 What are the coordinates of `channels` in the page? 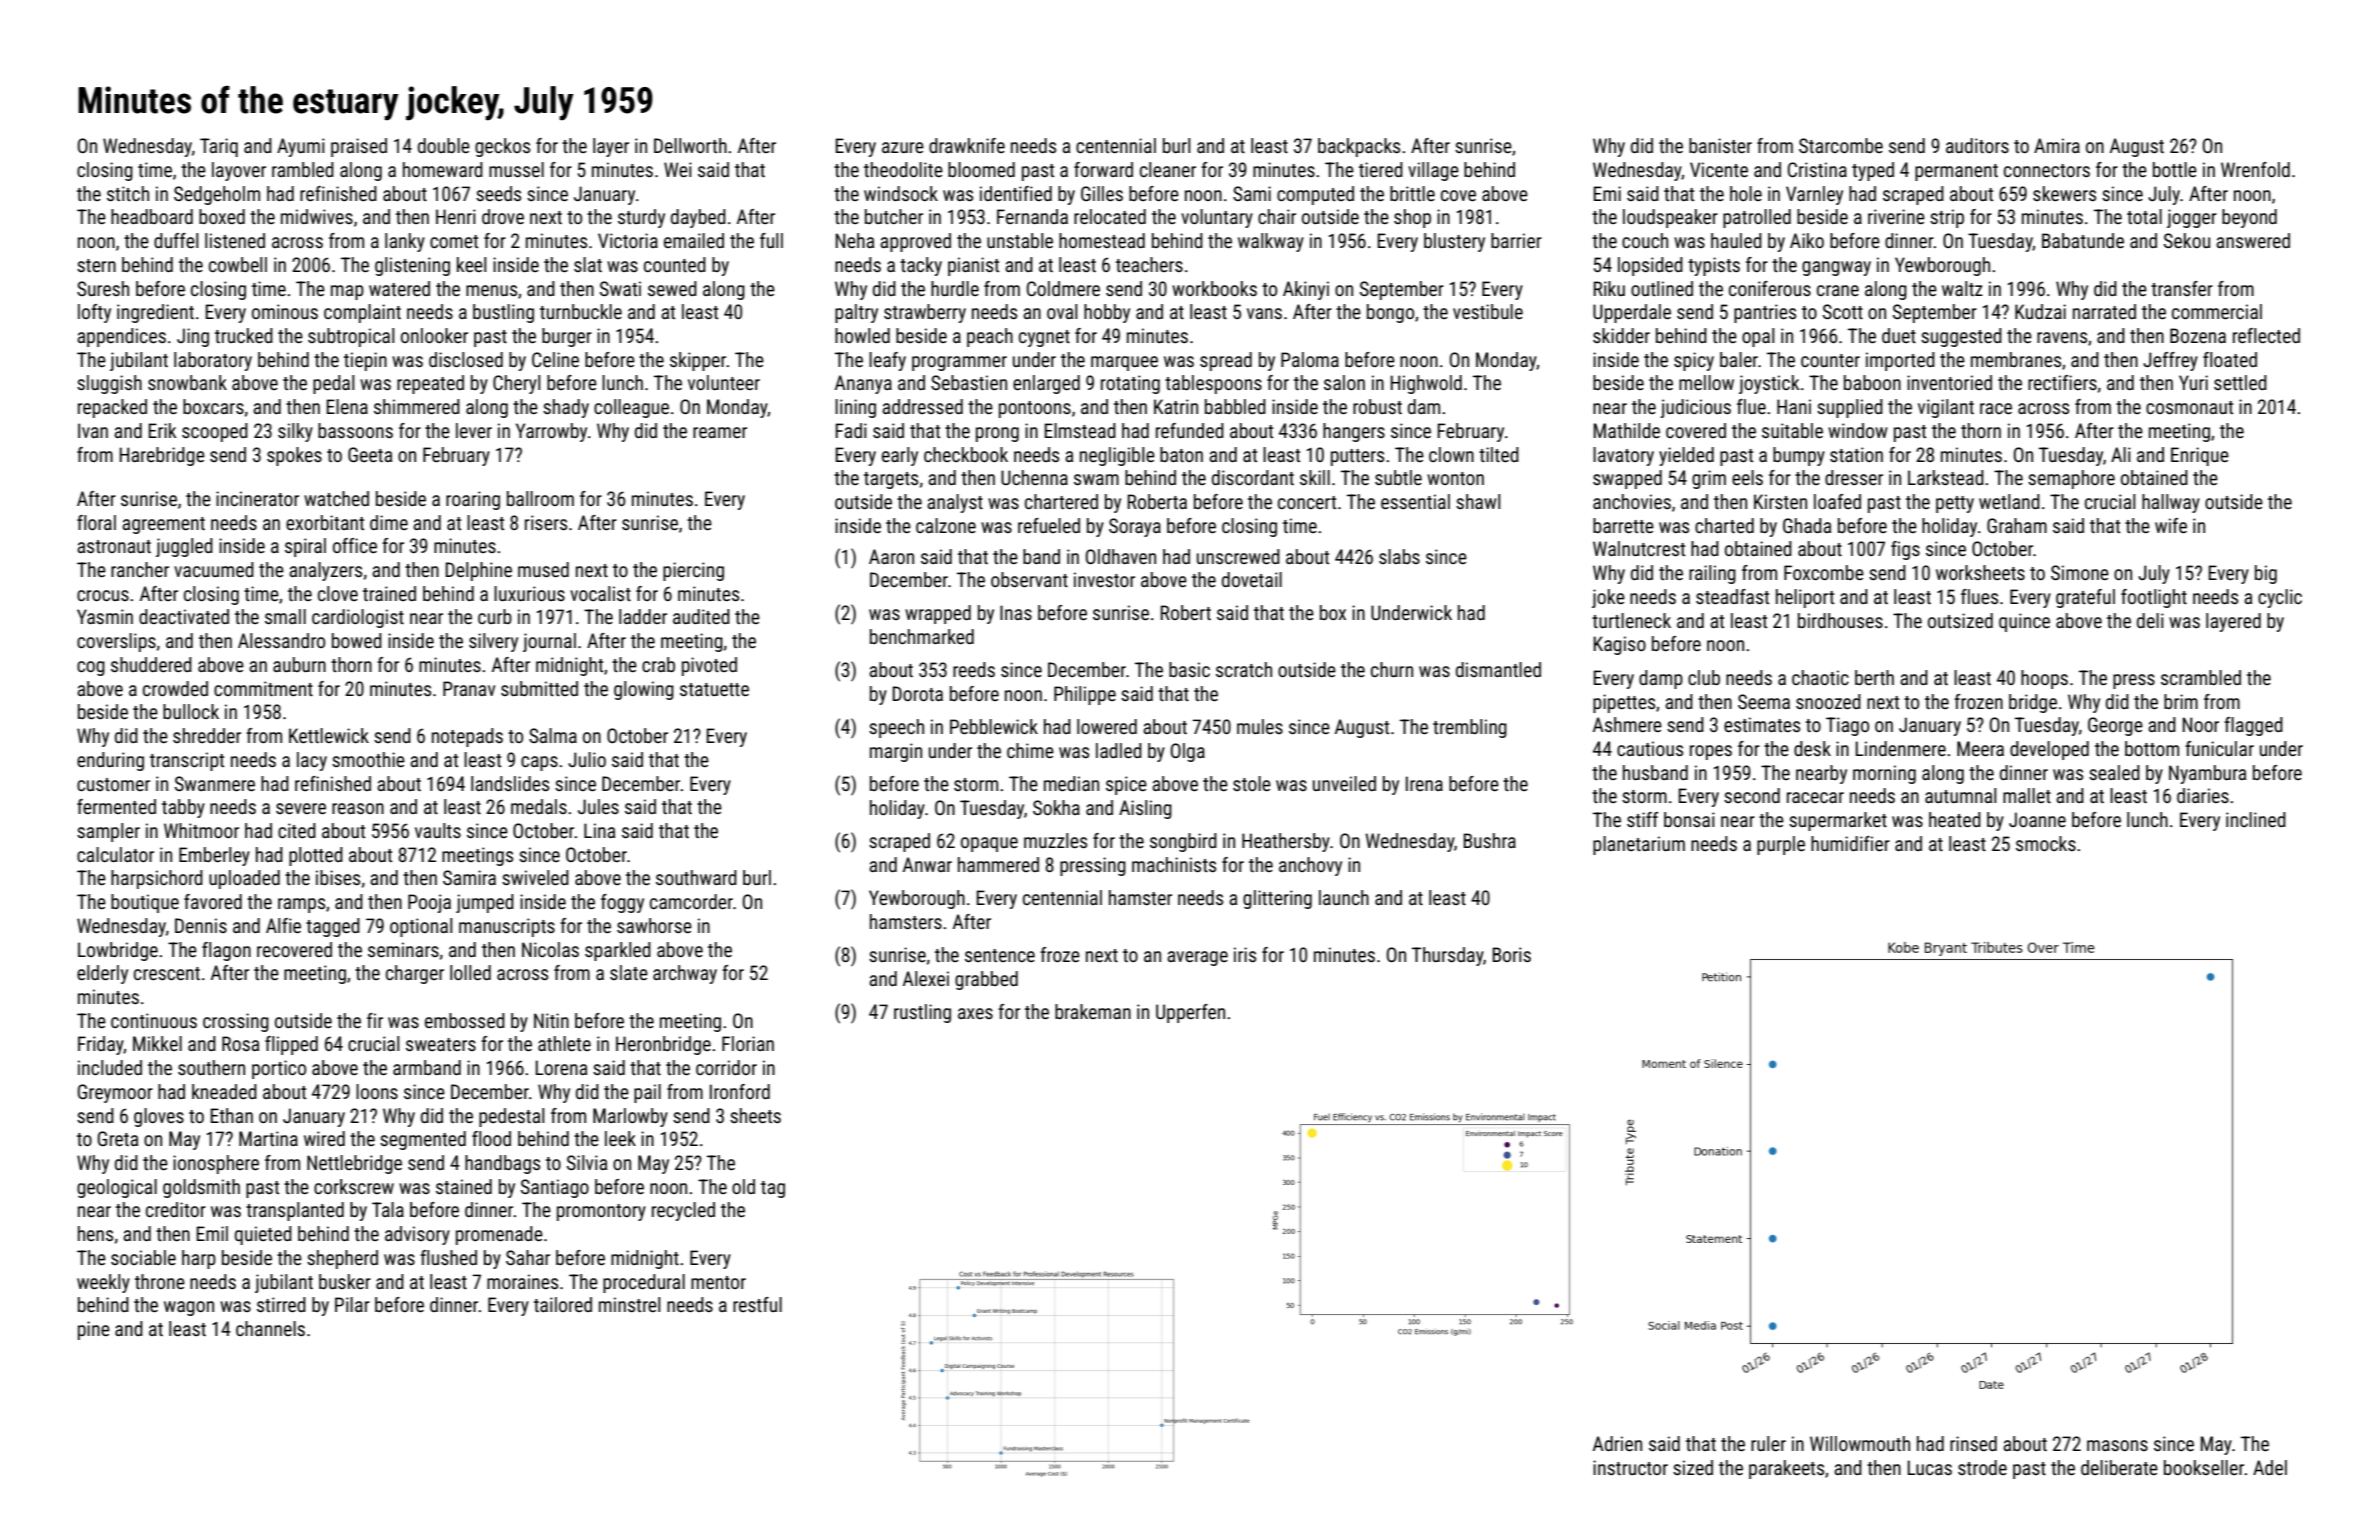 It's located at (270, 1328).
